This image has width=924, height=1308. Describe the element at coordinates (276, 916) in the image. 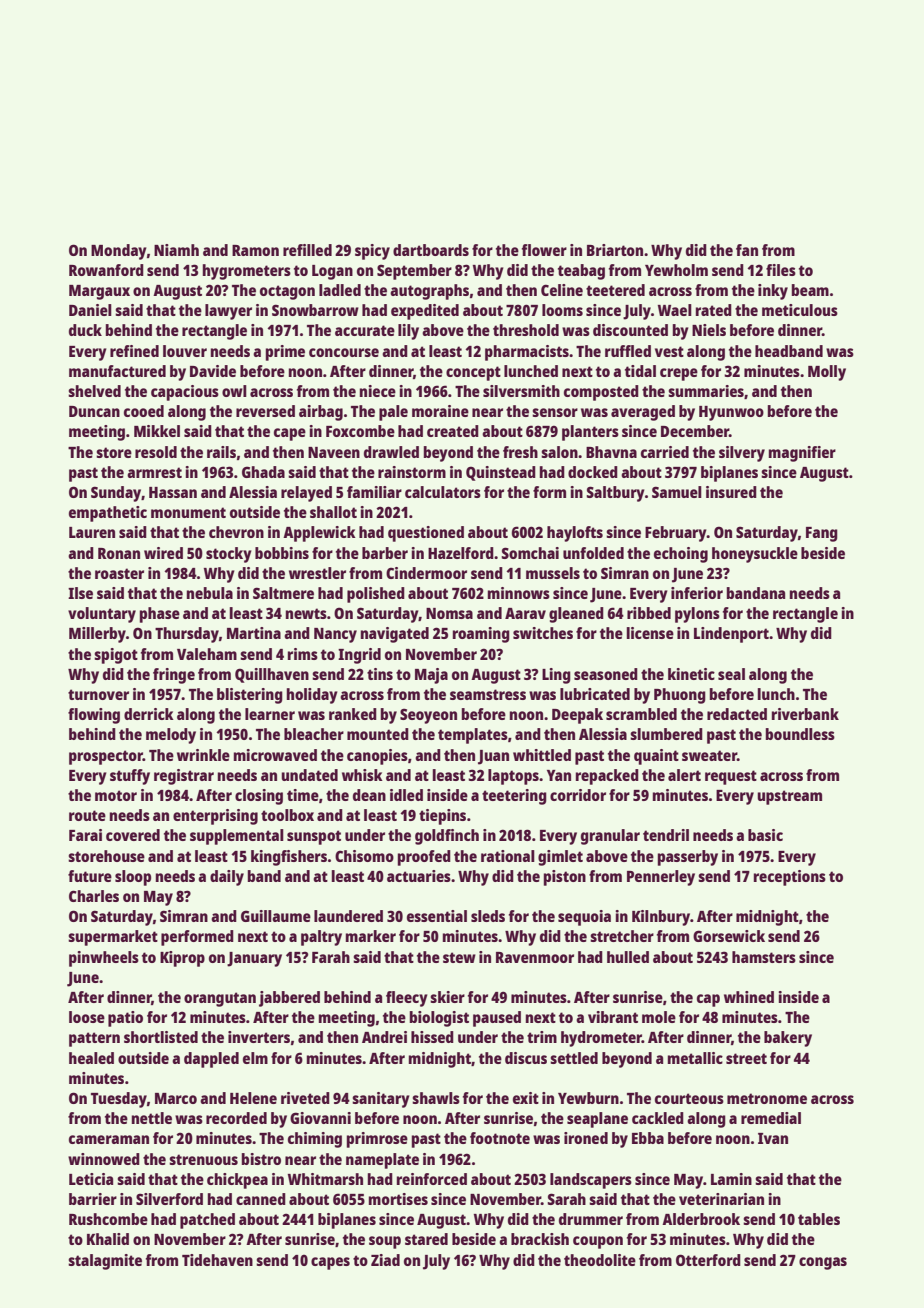

I see `Guillaume` at that location.
